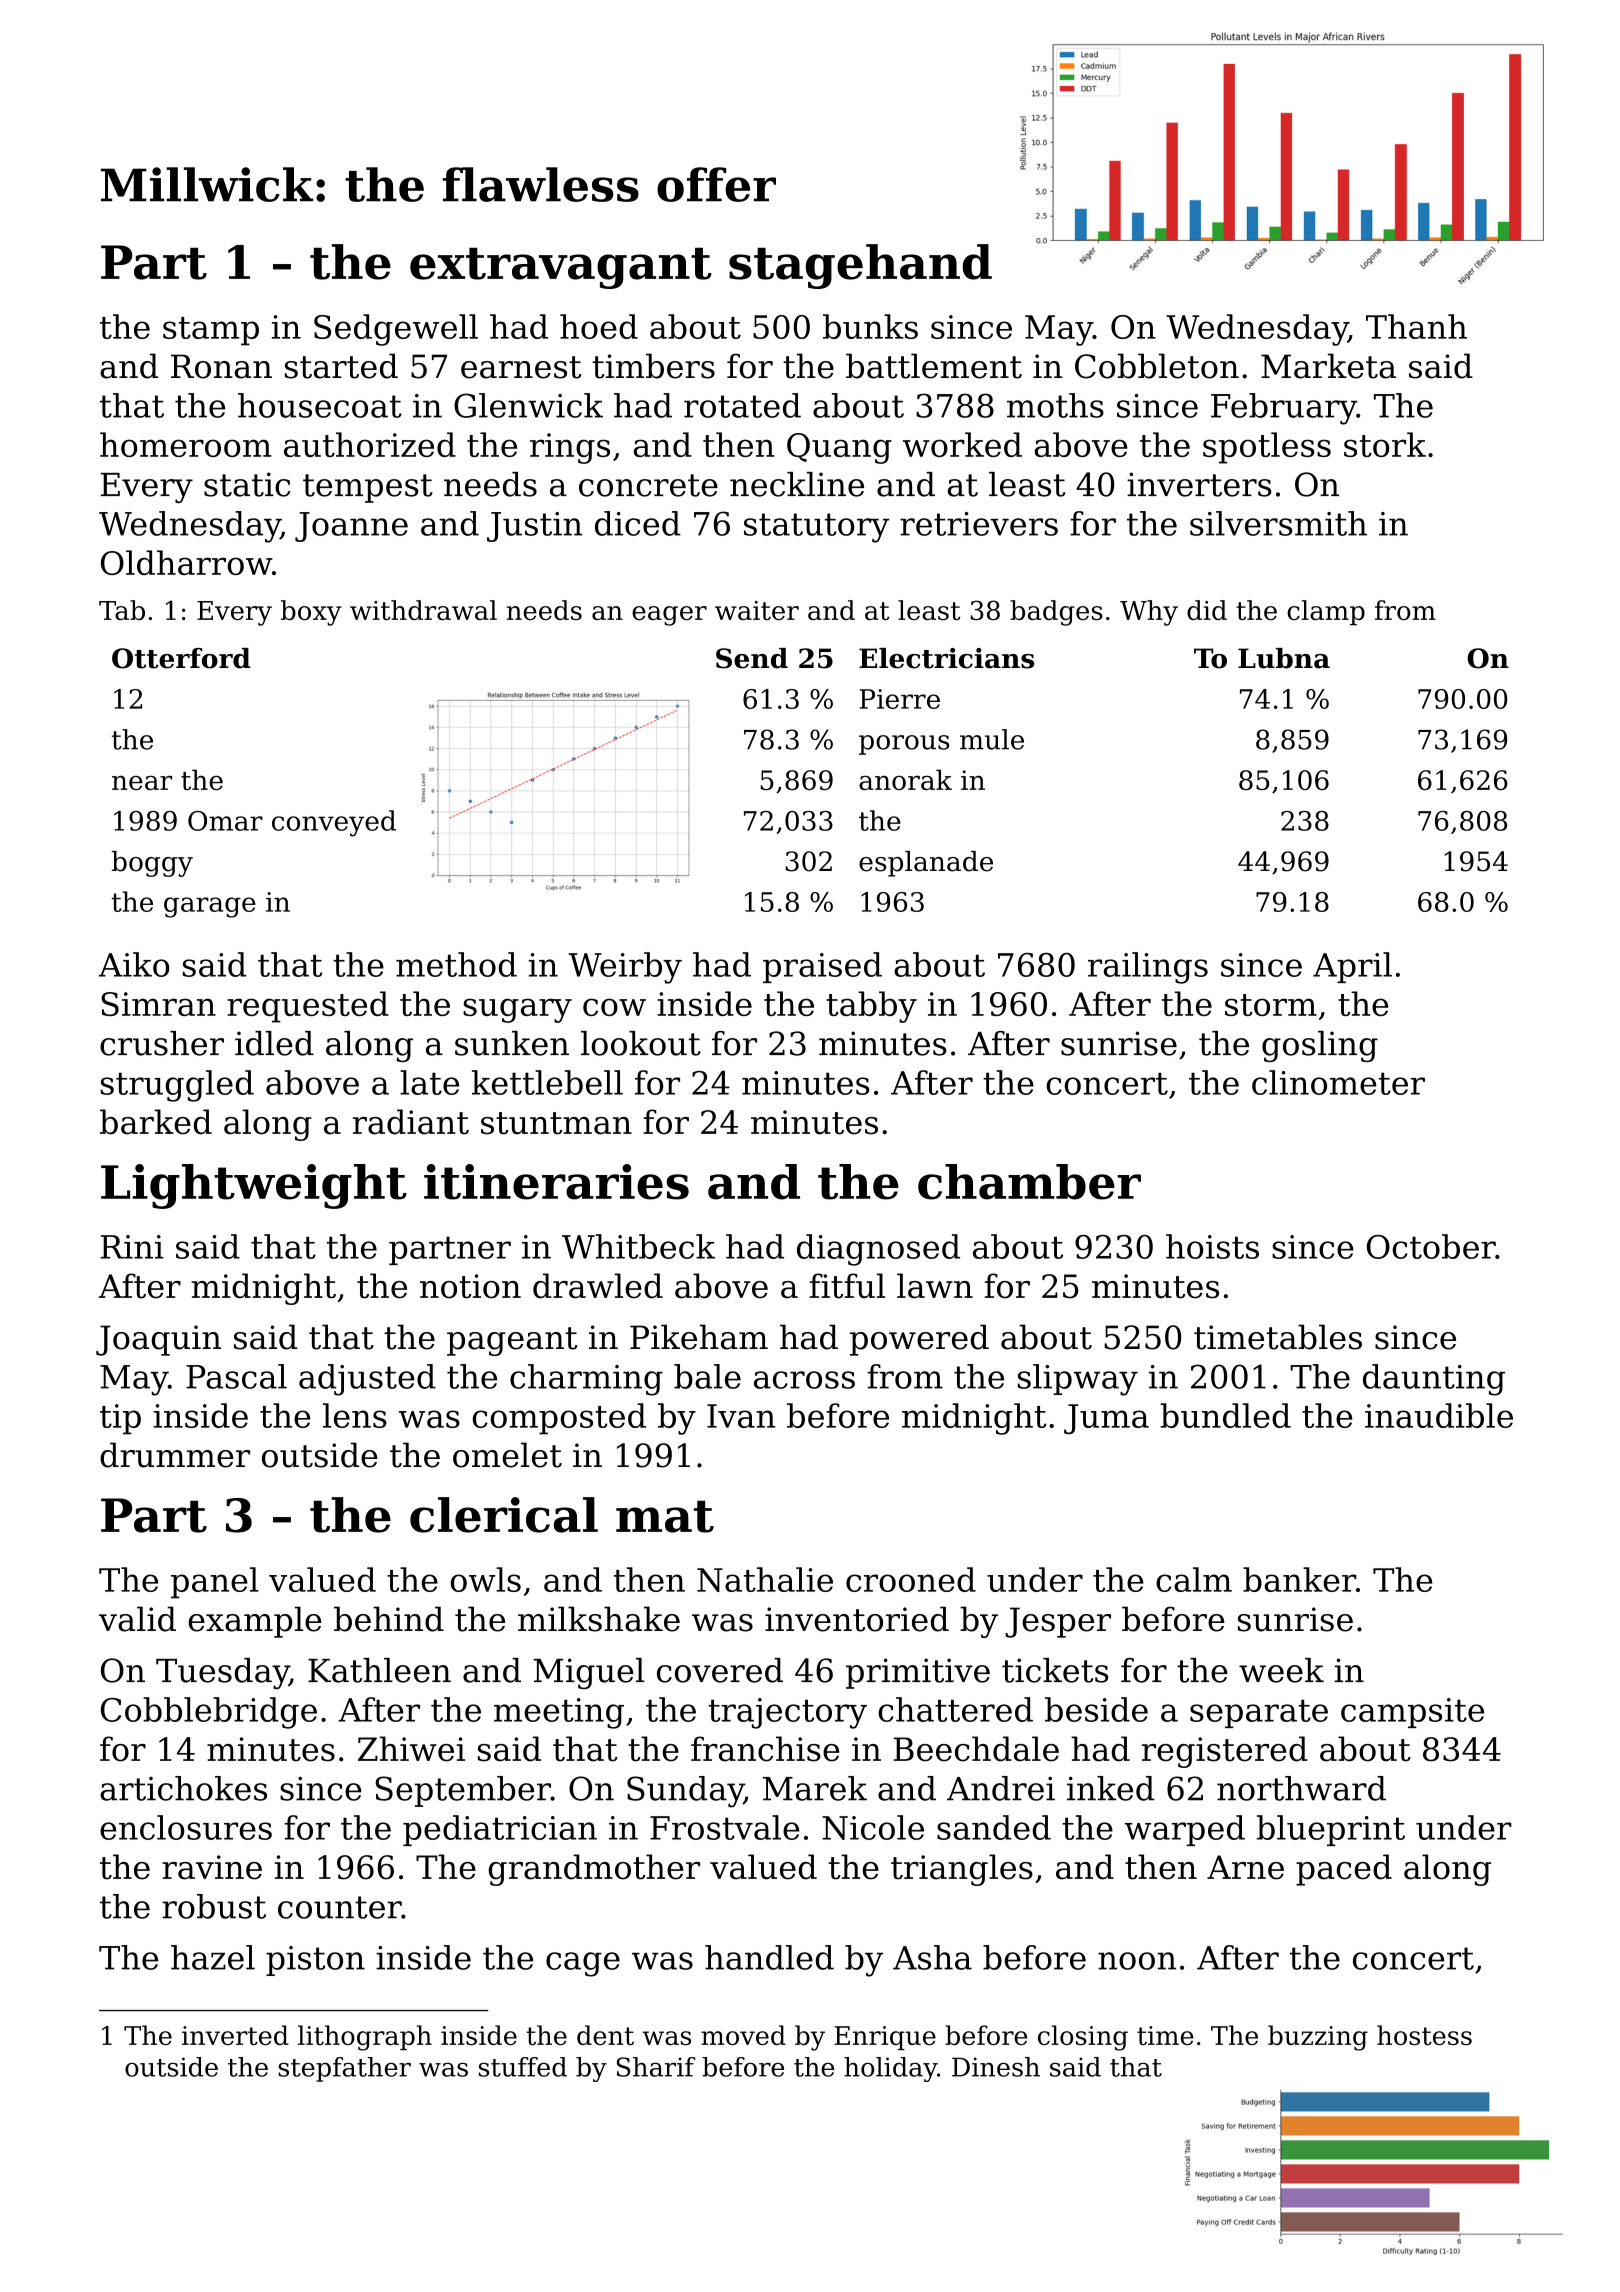 The height and width of the screenshot is (2292, 1620). What do you see at coordinates (456, 964) in the screenshot?
I see `method` at bounding box center [456, 964].
